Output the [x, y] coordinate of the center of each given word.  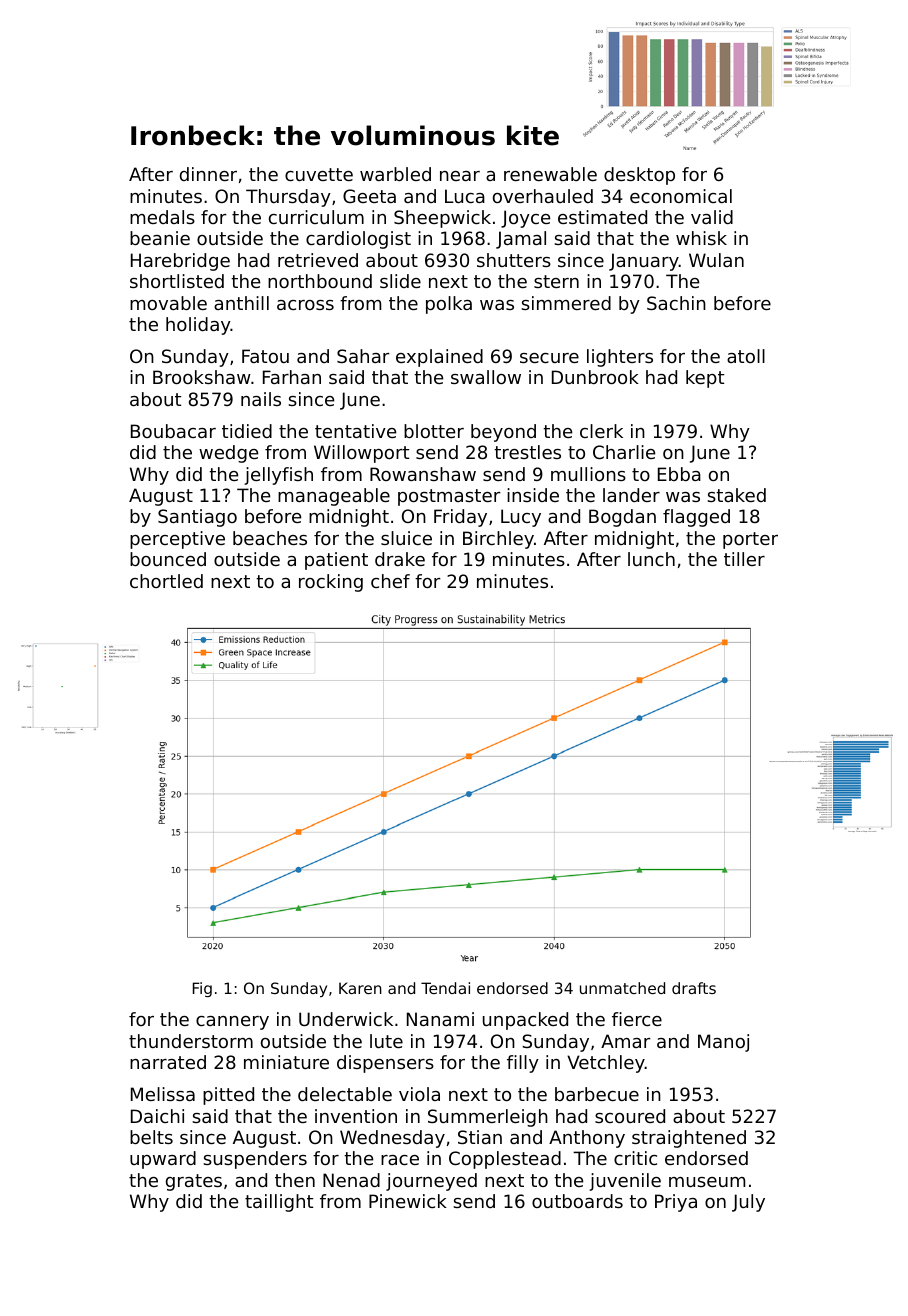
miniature [286, 1062]
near [460, 176]
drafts [694, 988]
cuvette [319, 174]
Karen [360, 988]
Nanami [440, 1019]
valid [712, 217]
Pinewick [408, 1201]
